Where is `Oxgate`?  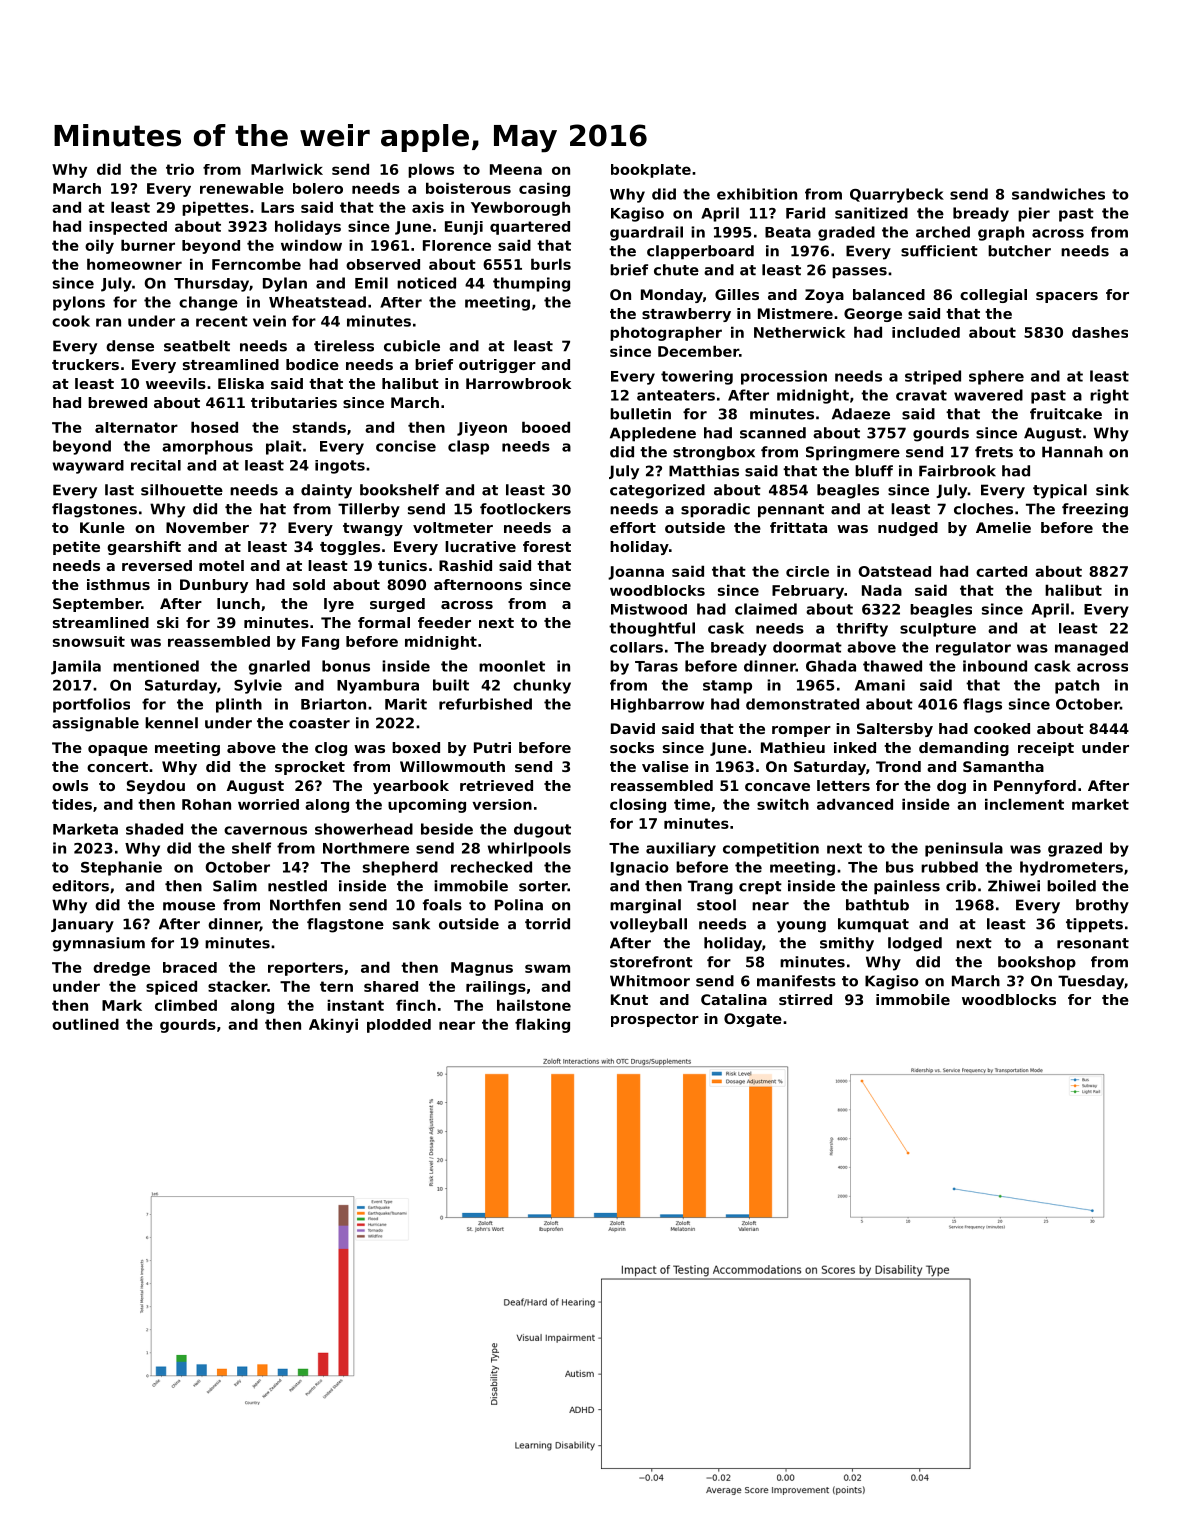
Oxgate is located at coordinates (753, 1020).
